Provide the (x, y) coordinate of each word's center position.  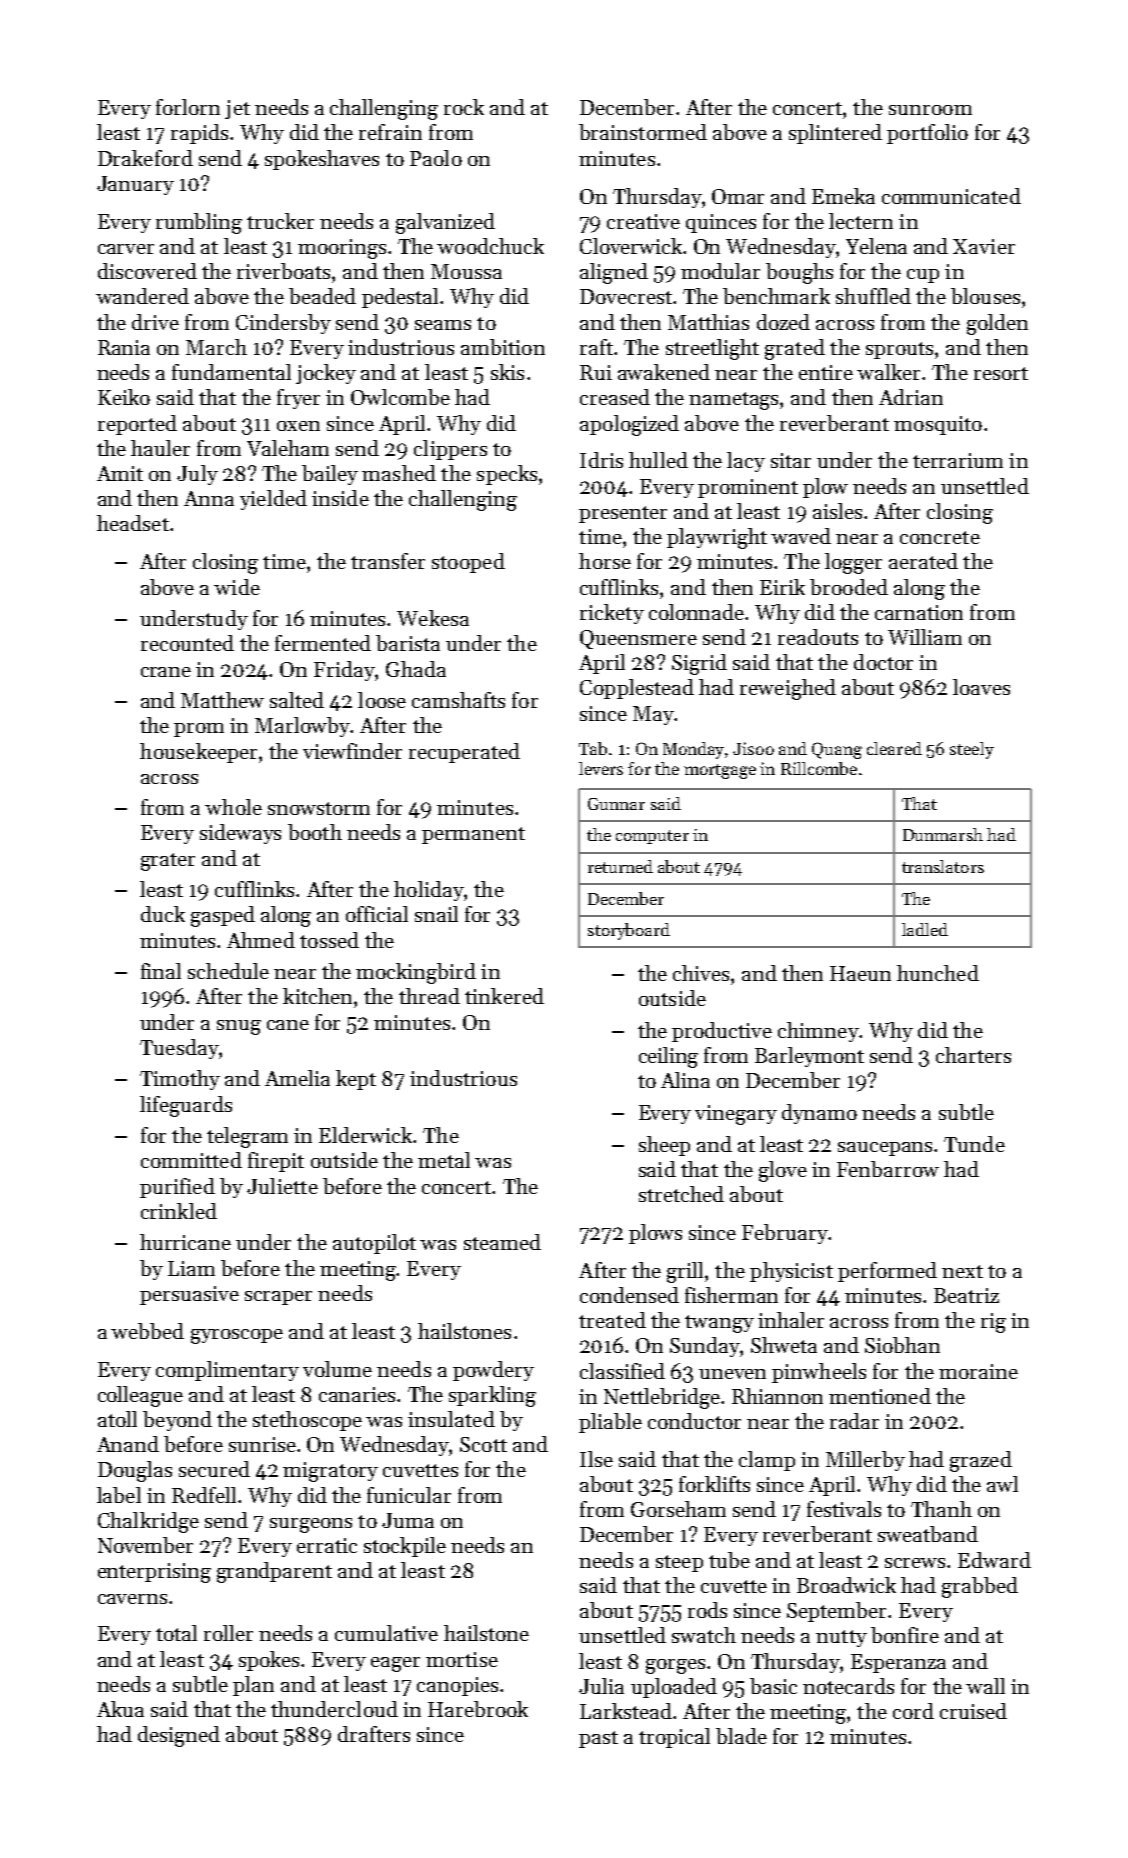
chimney (818, 1032)
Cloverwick (631, 246)
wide (237, 587)
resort (1001, 373)
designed (179, 1736)
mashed (399, 473)
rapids (199, 134)
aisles (837, 511)
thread (429, 996)
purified (177, 1188)
